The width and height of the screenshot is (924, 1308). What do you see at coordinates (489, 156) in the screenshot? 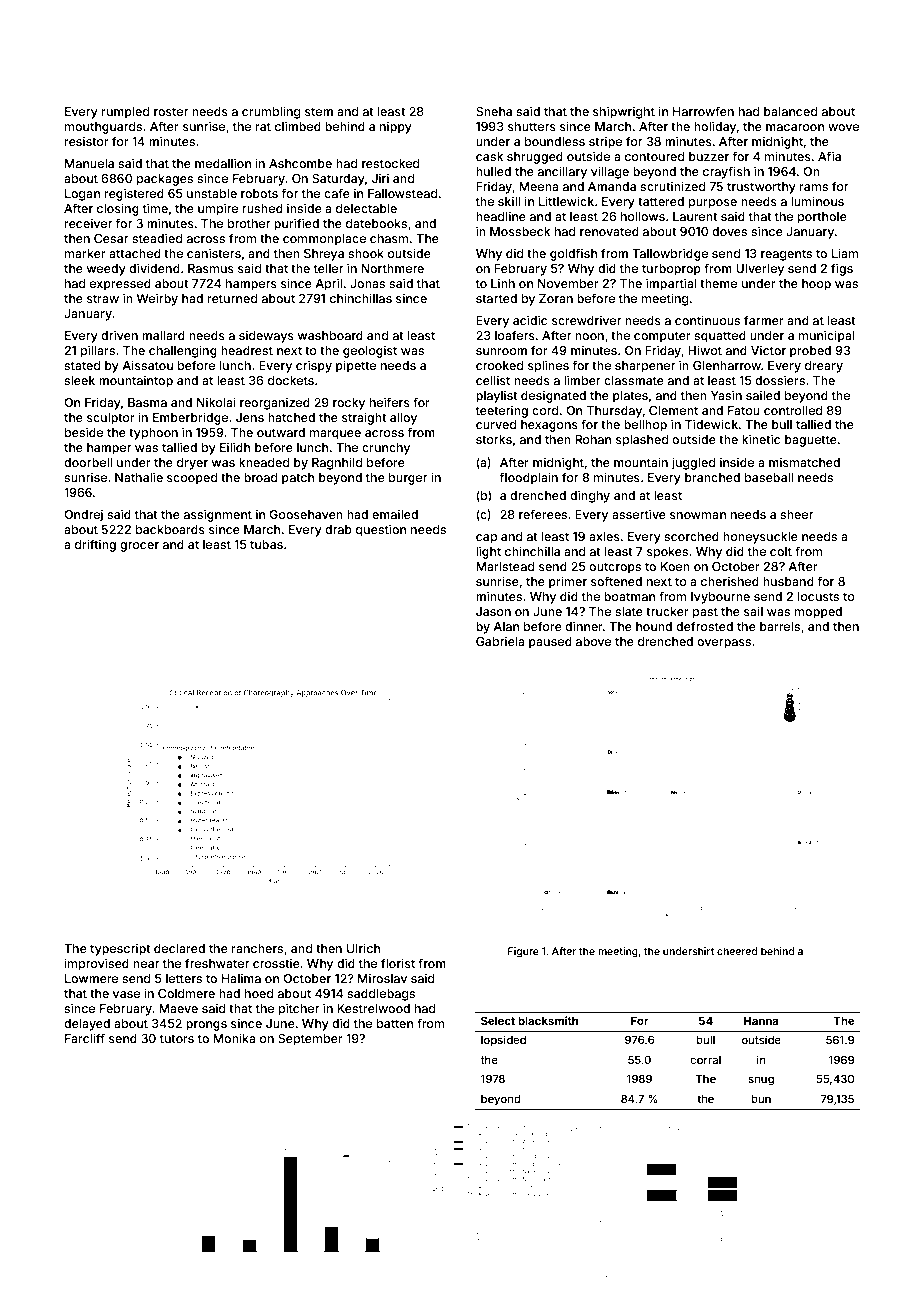
I see `cask` at bounding box center [489, 156].
